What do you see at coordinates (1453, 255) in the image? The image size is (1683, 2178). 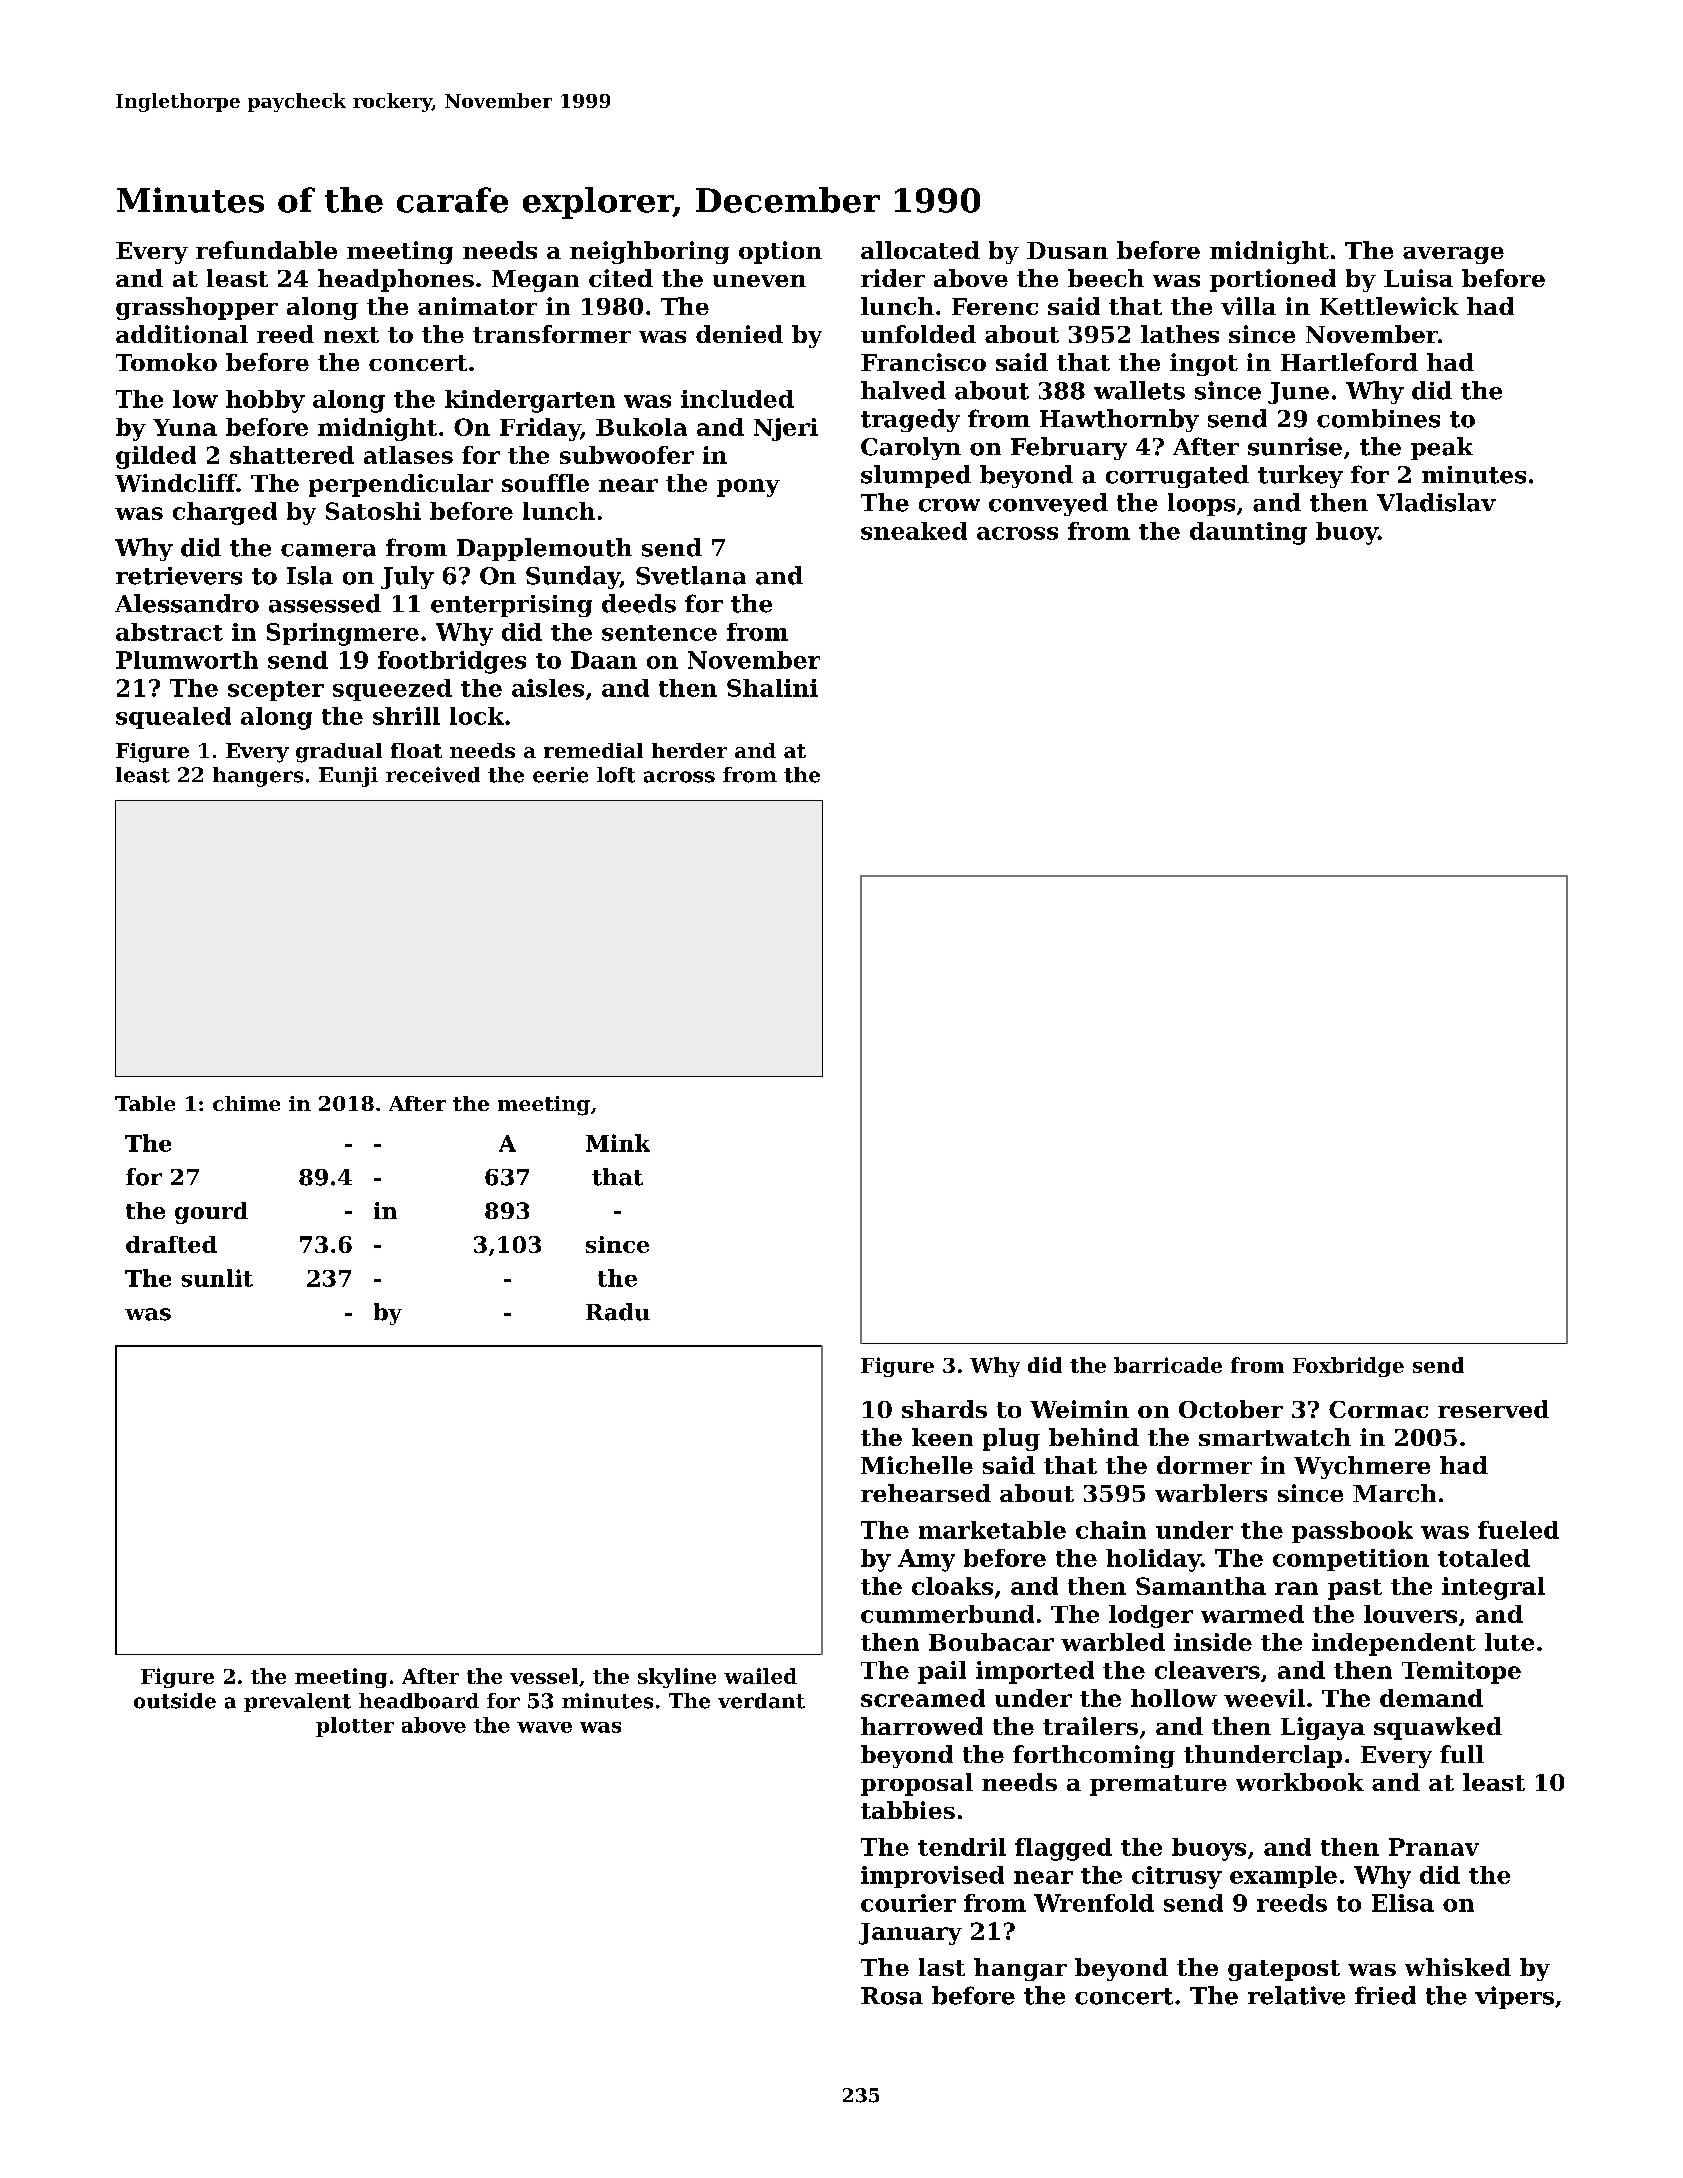 I see `average` at bounding box center [1453, 255].
